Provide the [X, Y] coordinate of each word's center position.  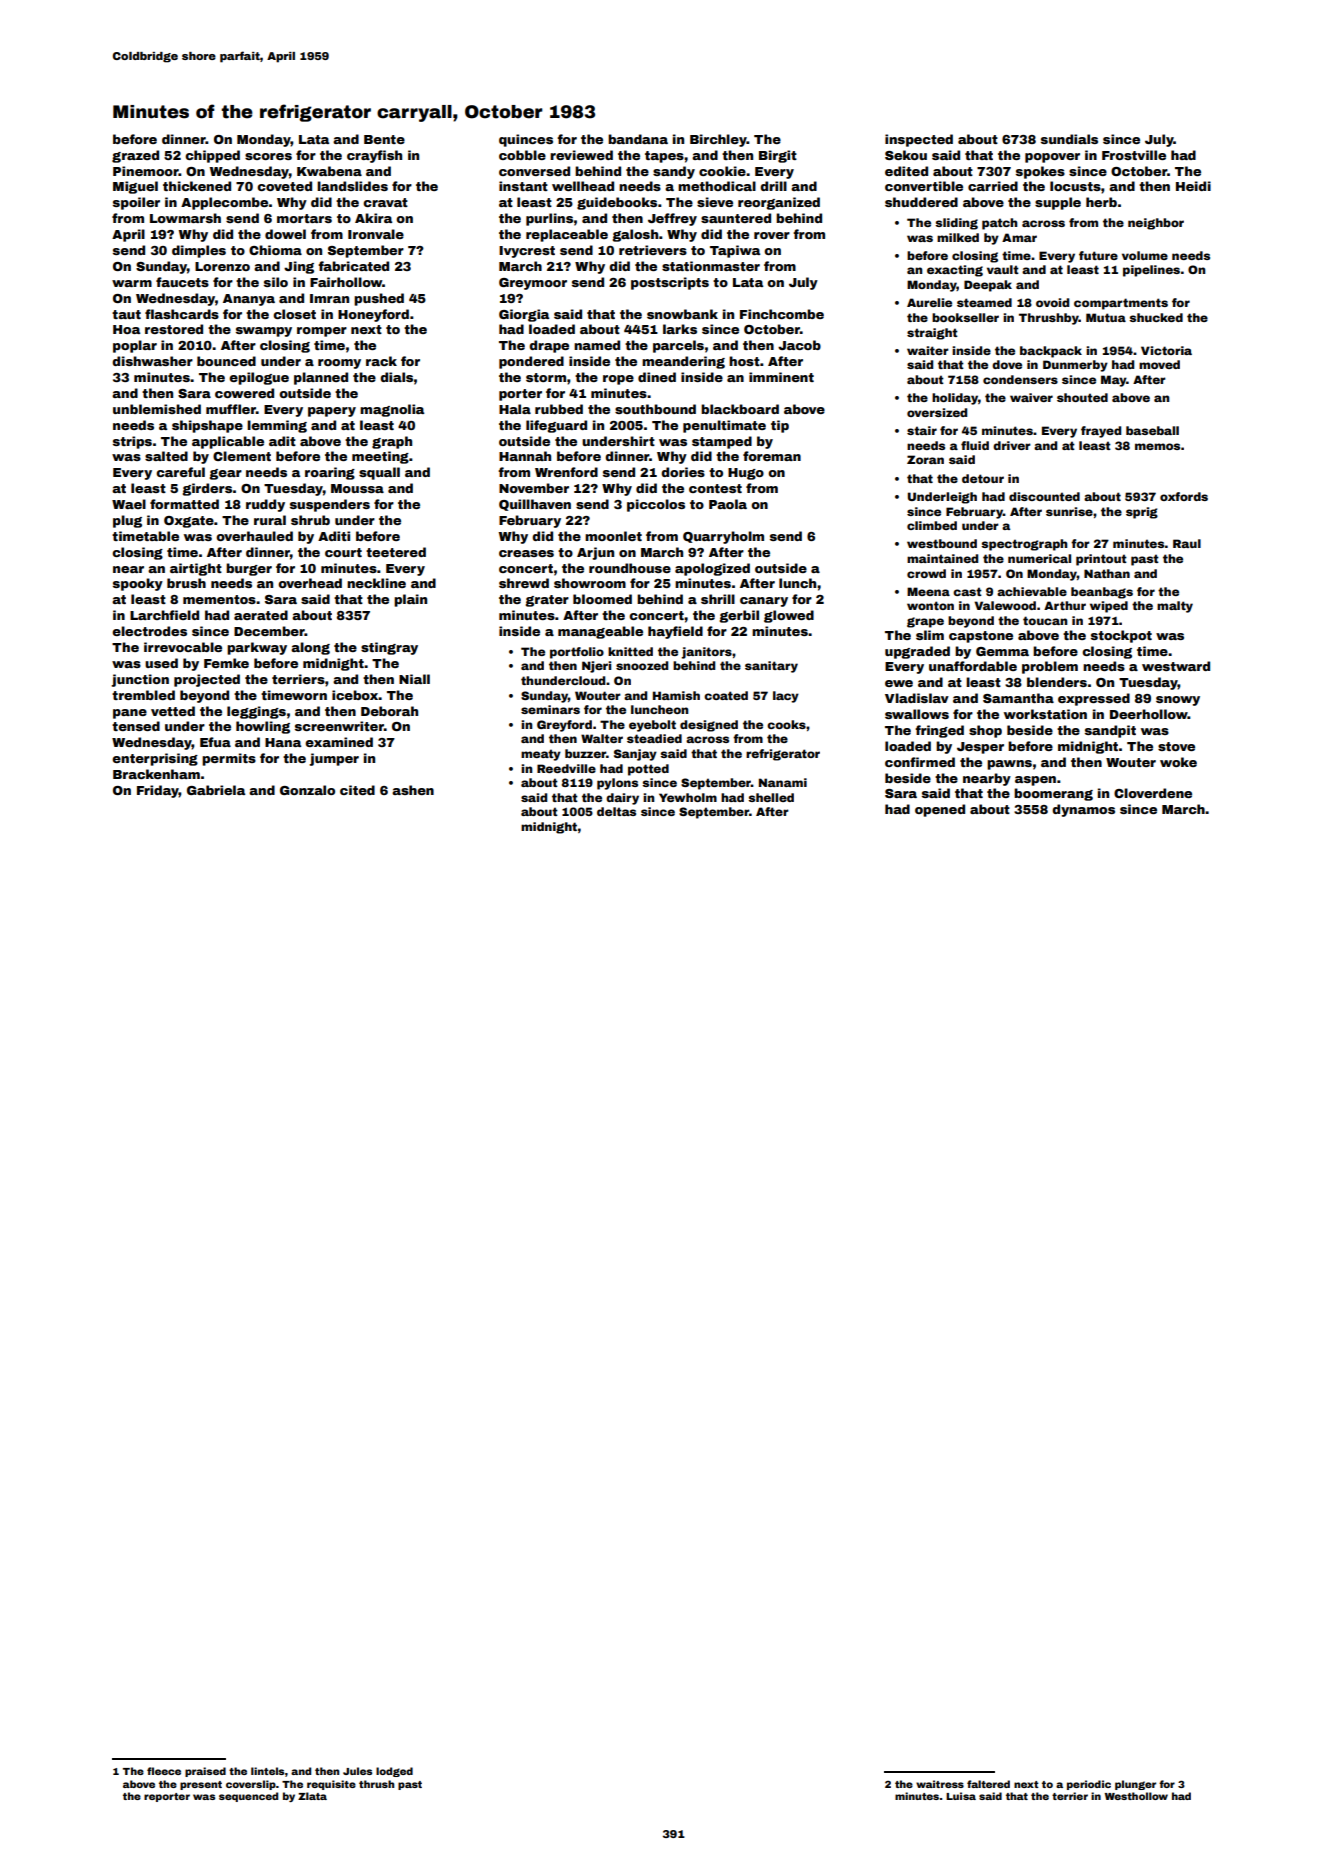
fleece [164, 1771]
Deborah [389, 711]
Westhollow [1136, 1796]
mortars [304, 218]
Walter [602, 738]
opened [940, 810]
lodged [394, 1772]
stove [1176, 746]
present [201, 1785]
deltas [616, 811]
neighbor [1156, 224]
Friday [158, 791]
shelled [771, 797]
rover [772, 235]
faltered [988, 1784]
